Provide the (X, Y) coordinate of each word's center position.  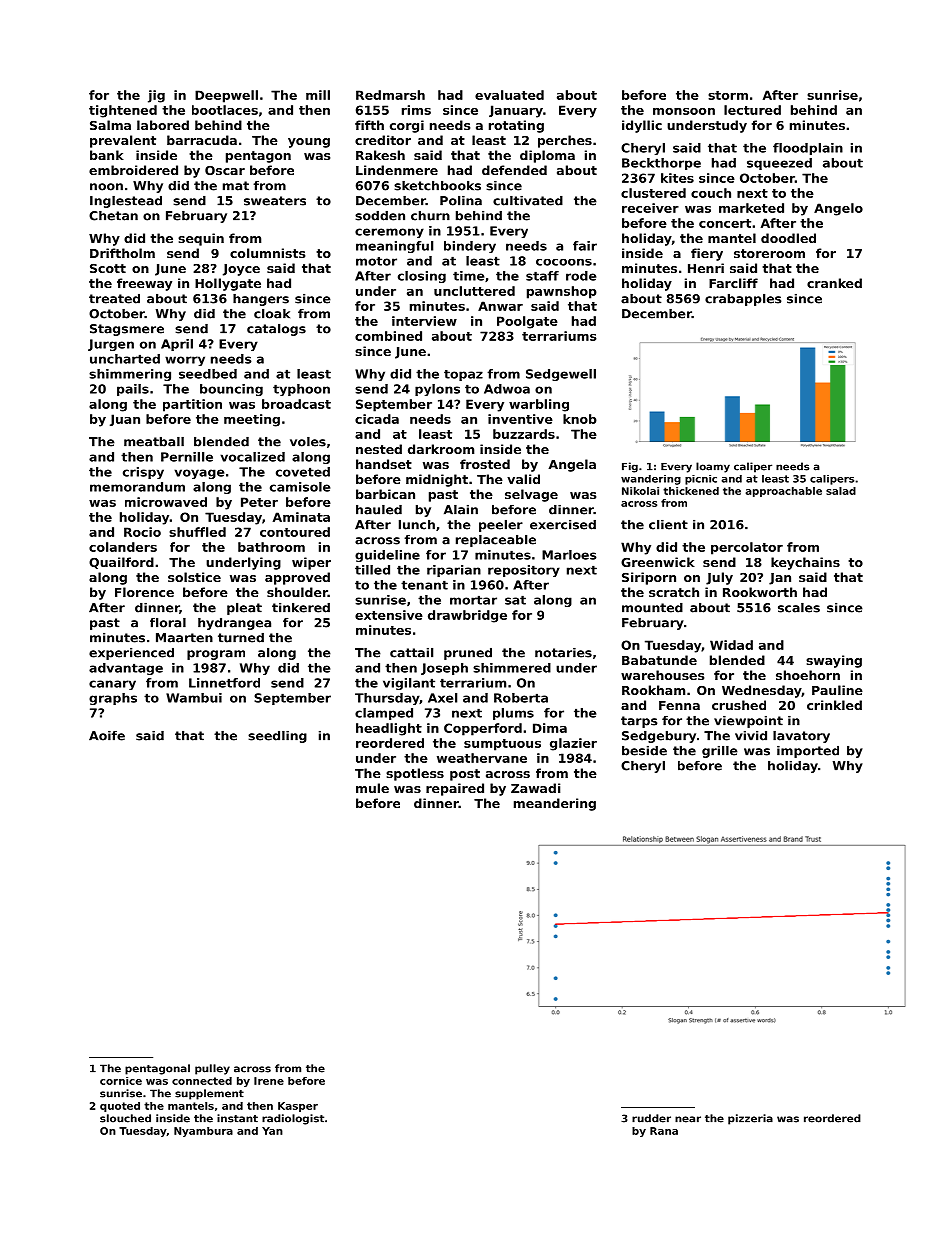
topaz (463, 375)
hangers (261, 300)
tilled (372, 570)
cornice (121, 1081)
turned (241, 638)
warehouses (662, 675)
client (668, 525)
